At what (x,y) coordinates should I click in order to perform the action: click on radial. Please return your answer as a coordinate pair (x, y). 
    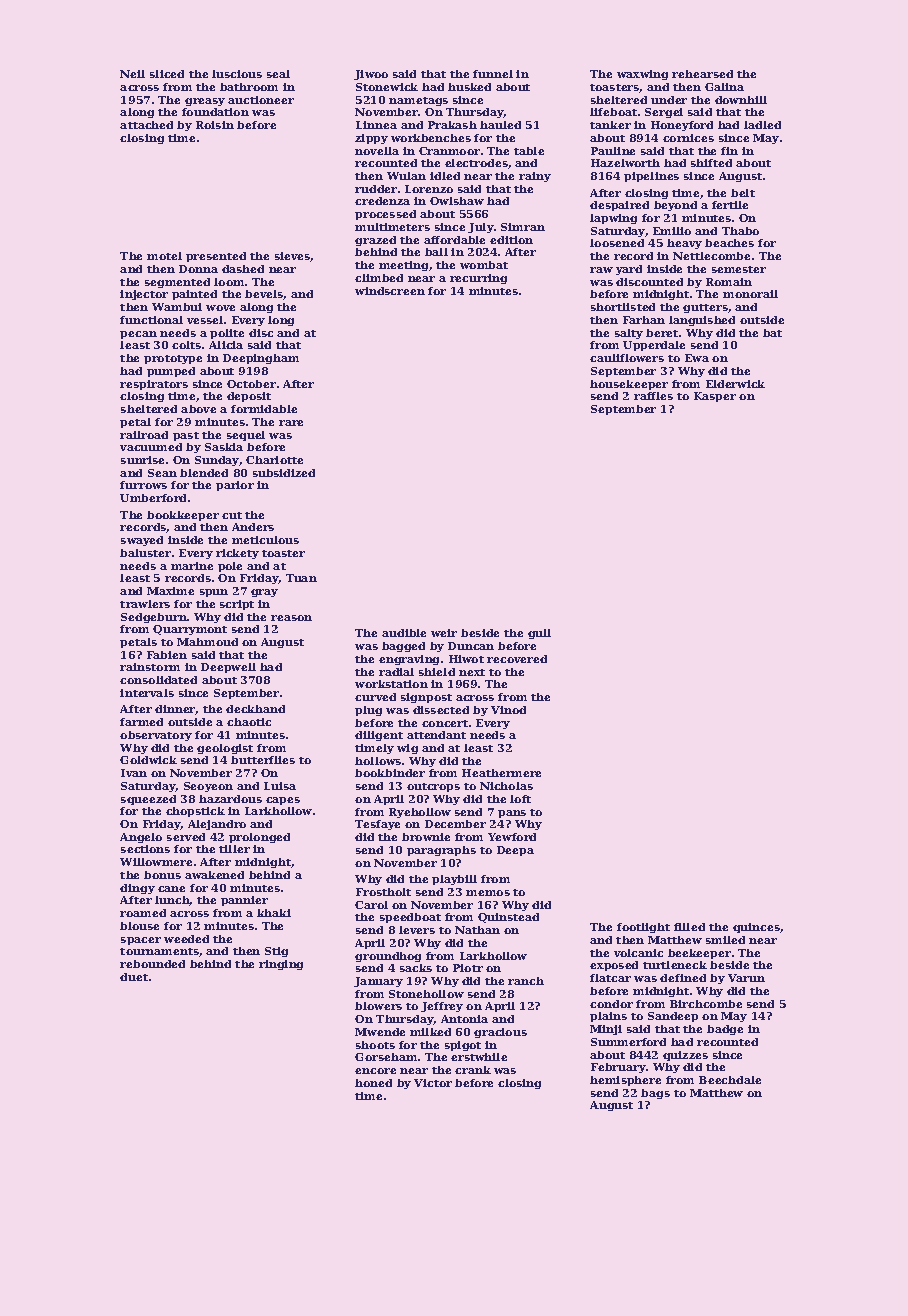
    Looking at the image, I should click on (396, 672).
